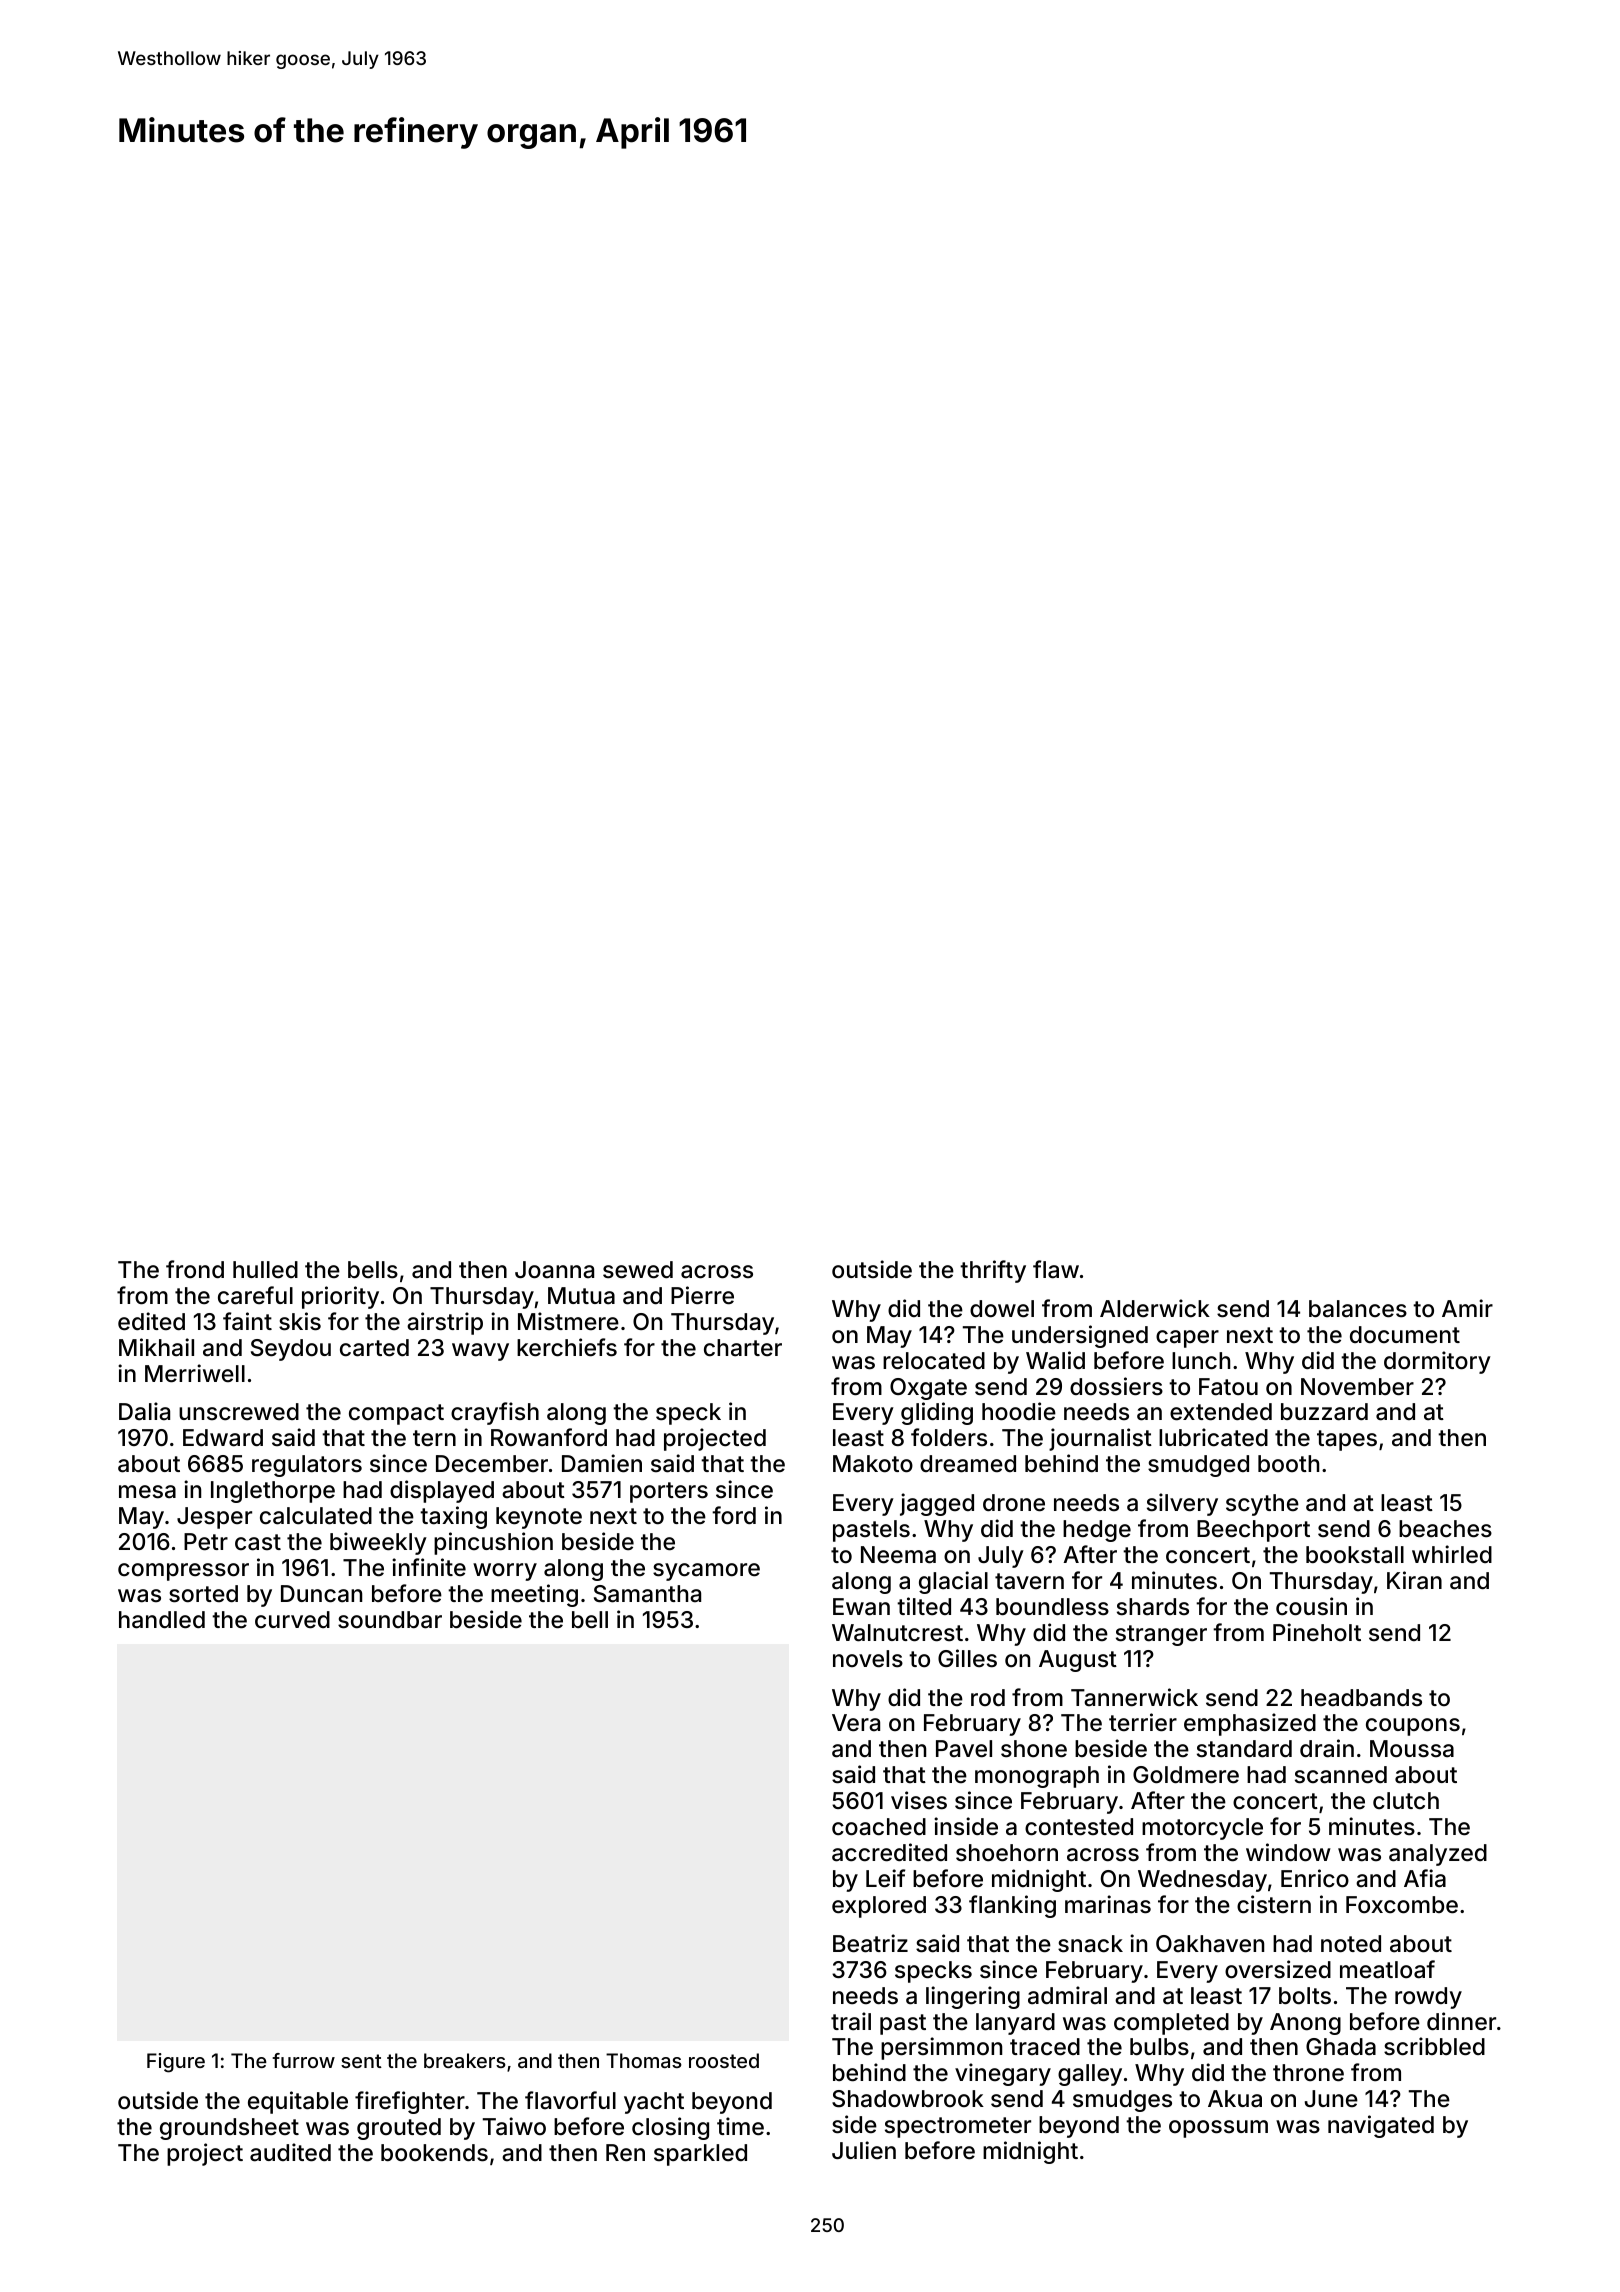 The image size is (1620, 2292). Describe the element at coordinates (429, 1567) in the screenshot. I see `infinite` at that location.
